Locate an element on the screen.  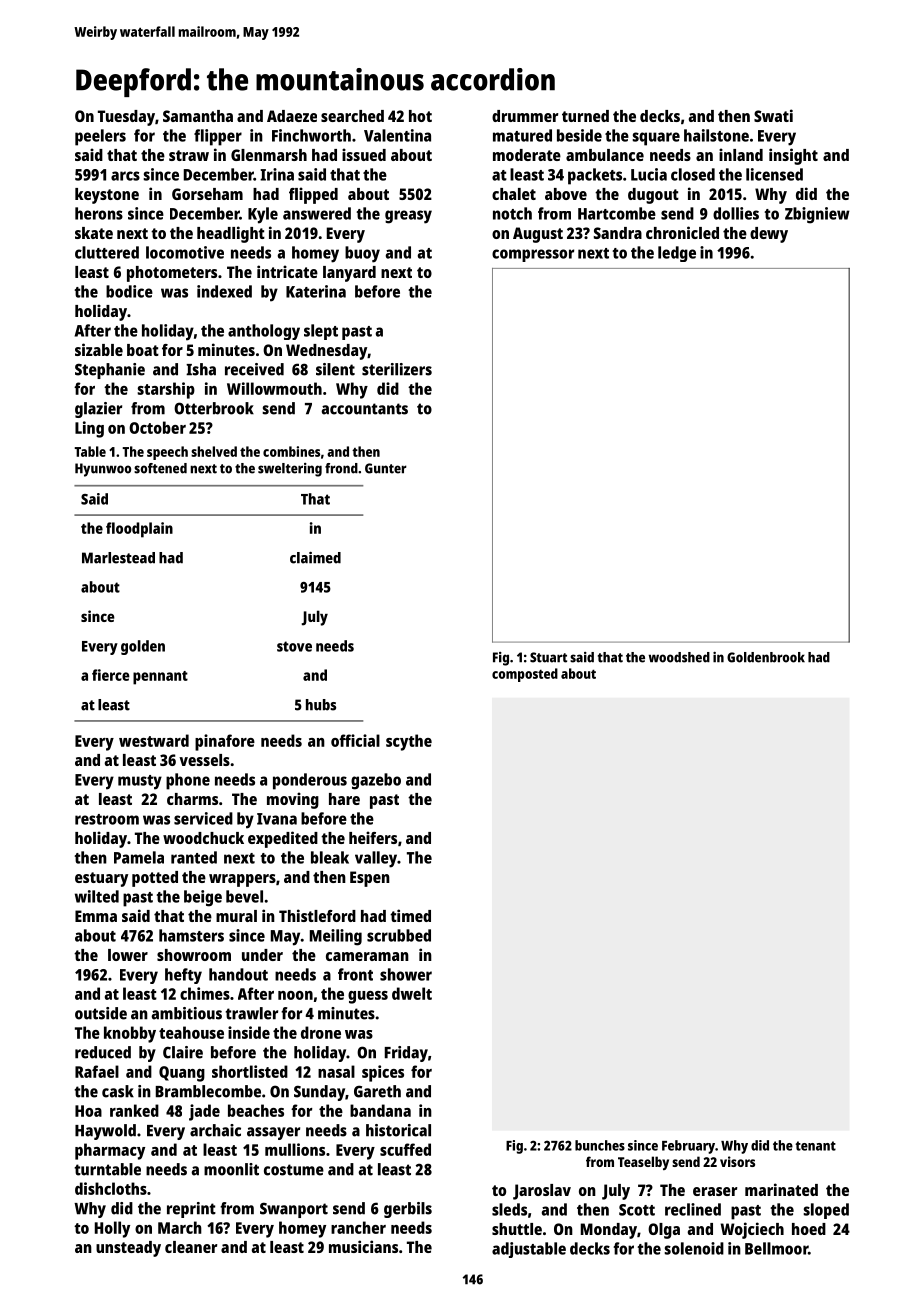
insight is located at coordinates (793, 156).
